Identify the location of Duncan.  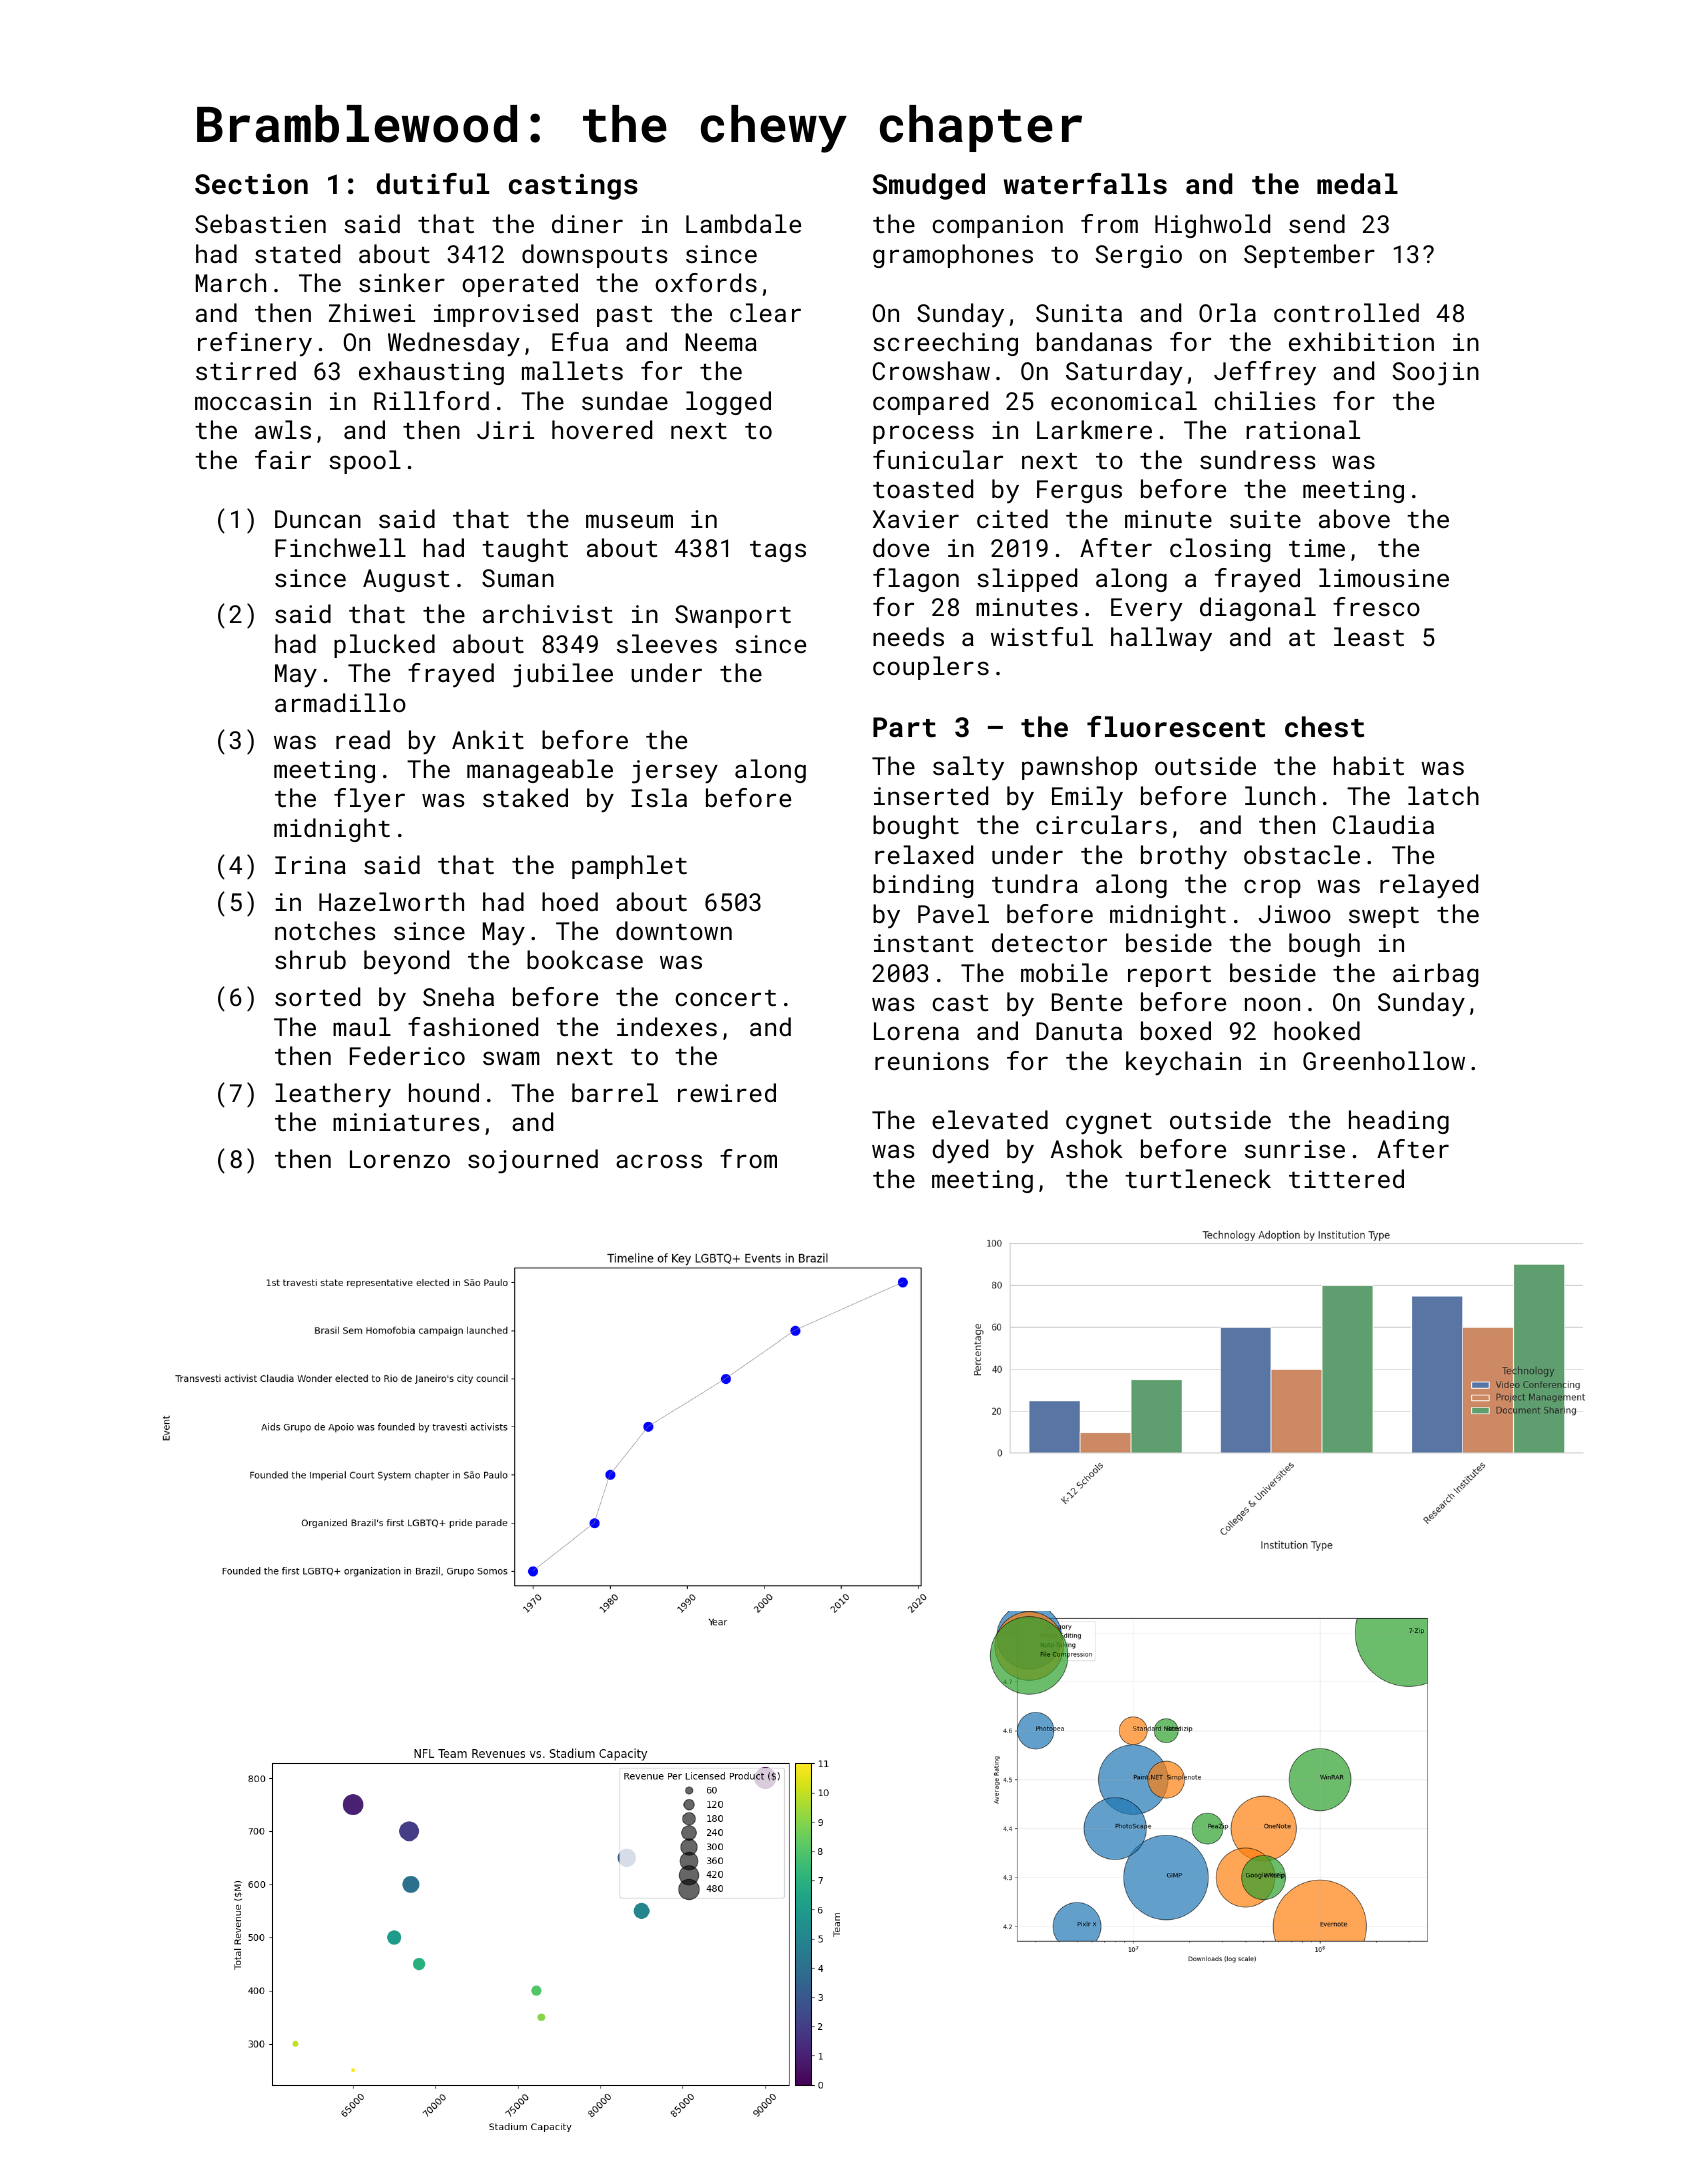
(318, 519).
